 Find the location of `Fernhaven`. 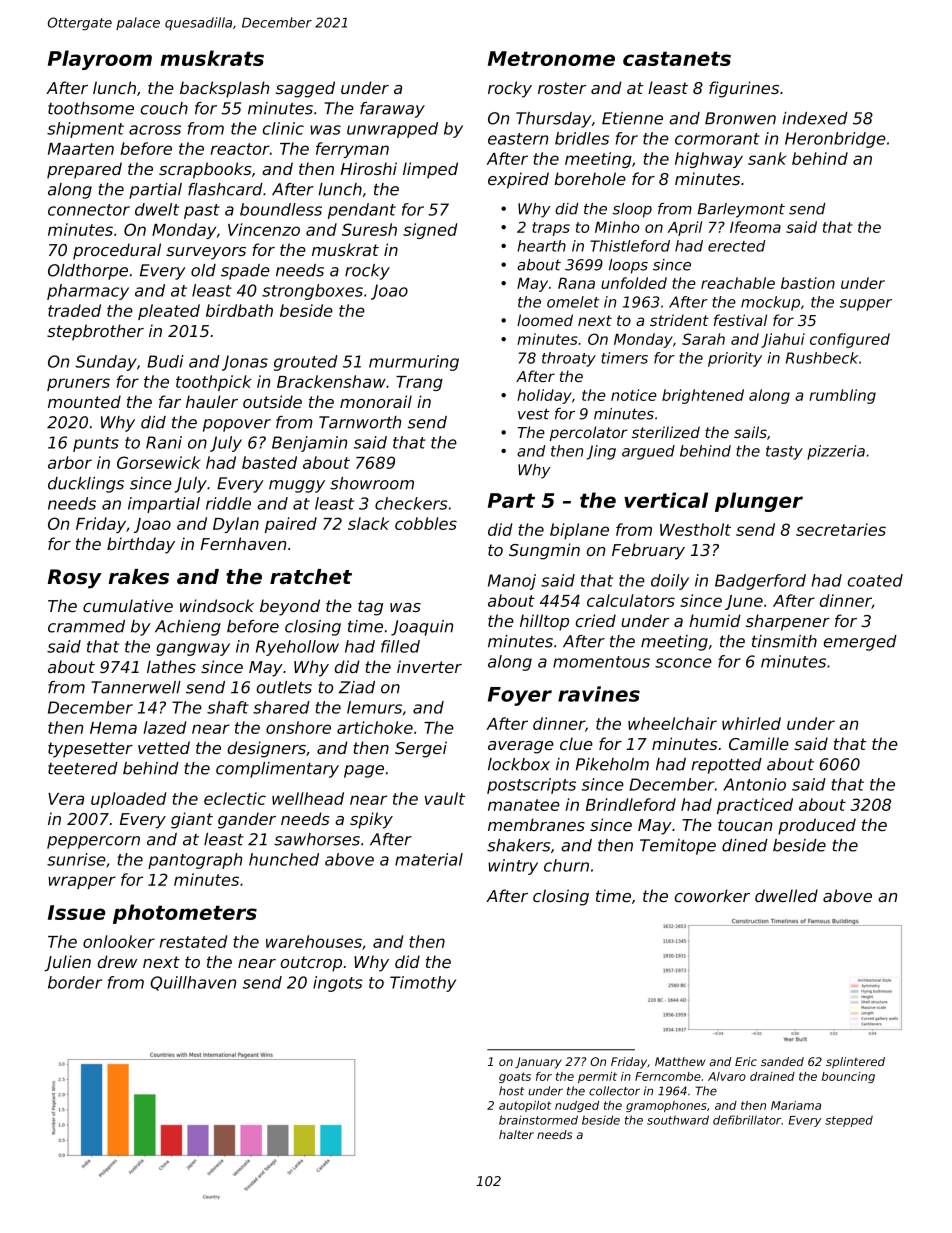

Fernhaven is located at coordinates (243, 543).
